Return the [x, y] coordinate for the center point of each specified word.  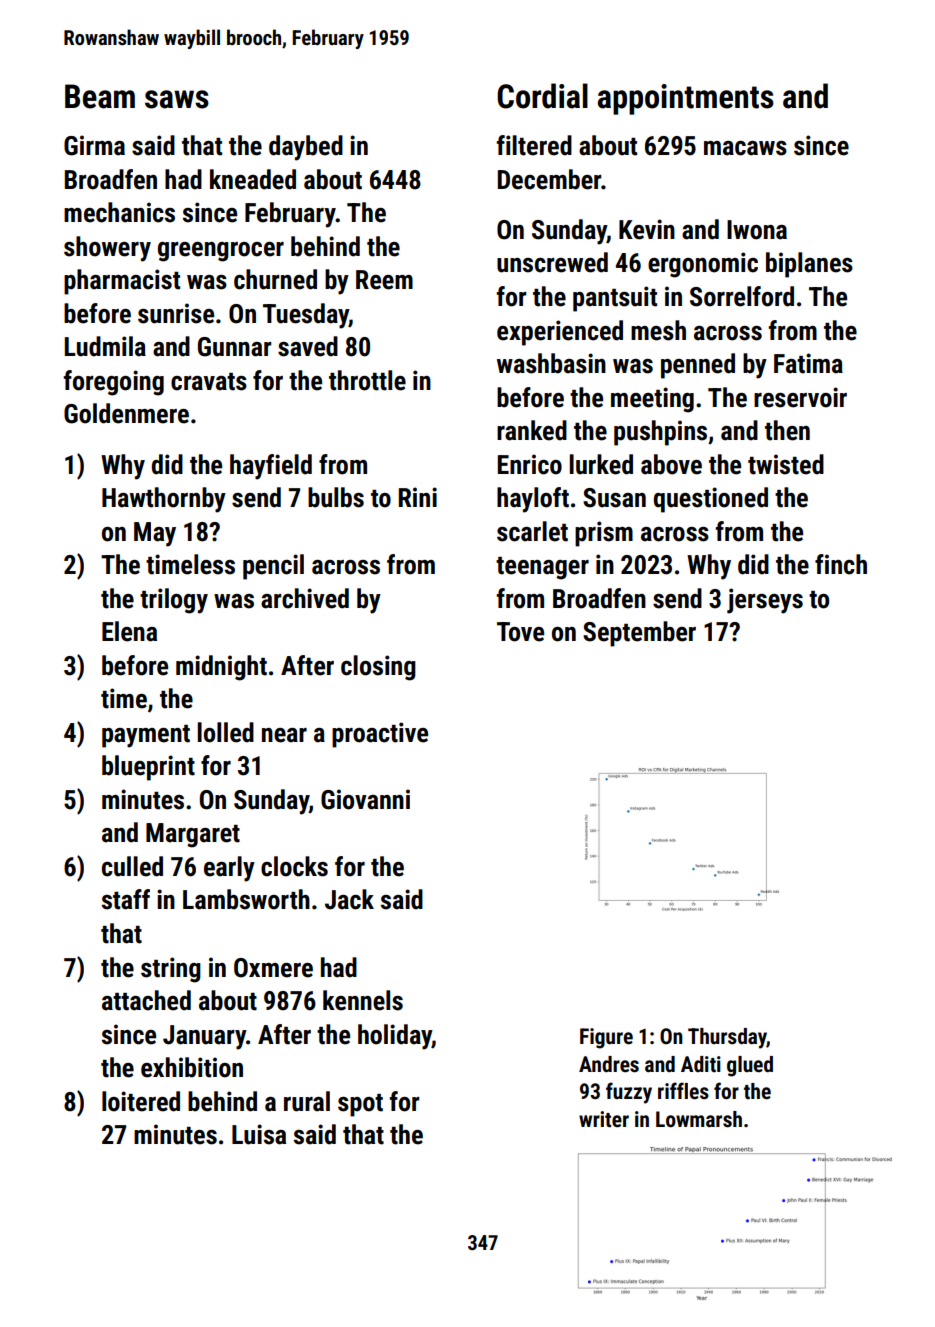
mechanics [119, 212]
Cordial [542, 96]
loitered [141, 1101]
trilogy [174, 601]
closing [378, 668]
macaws [745, 148]
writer [604, 1119]
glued [750, 1066]
